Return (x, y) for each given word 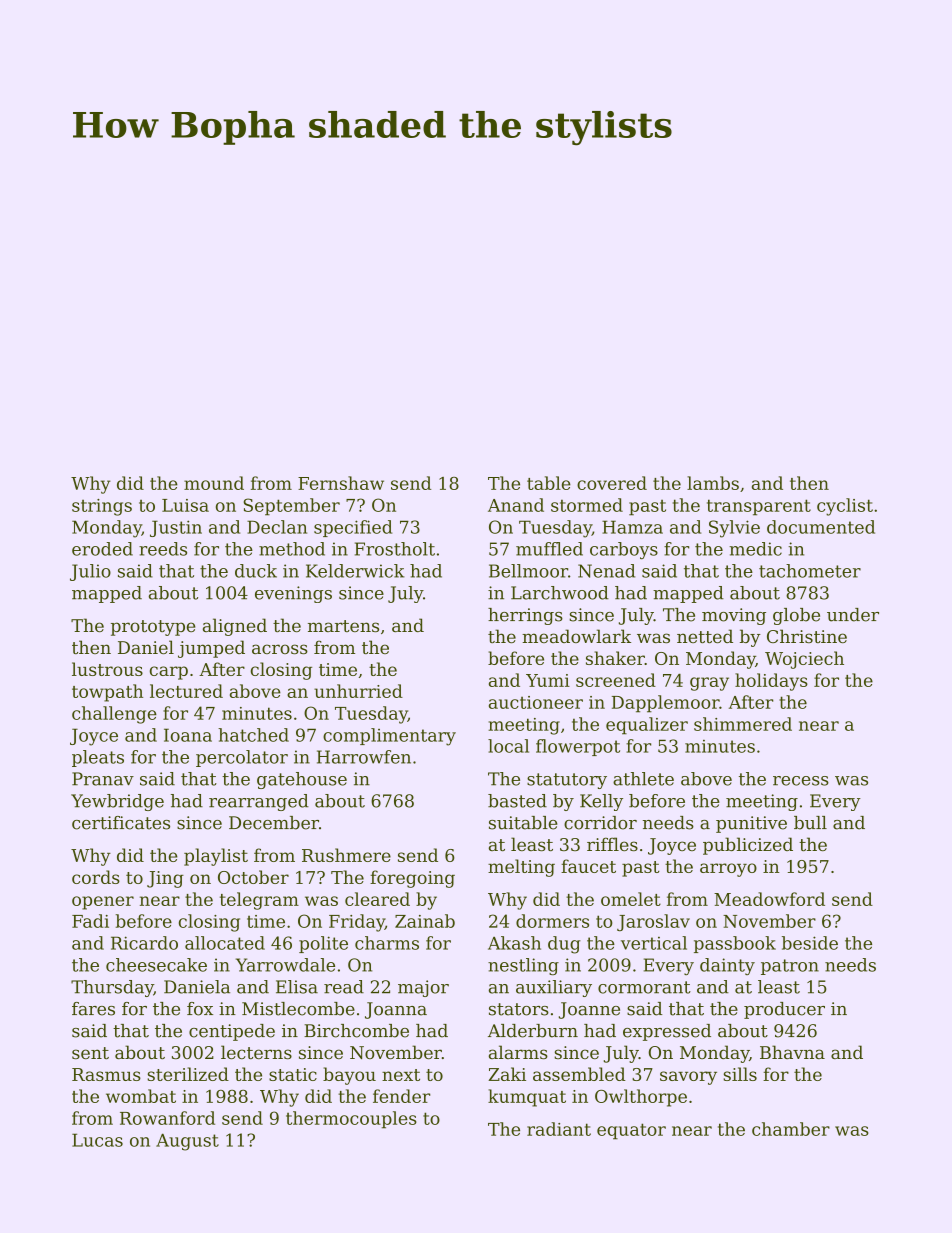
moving (734, 616)
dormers (552, 921)
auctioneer (536, 702)
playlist (216, 857)
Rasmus (106, 1074)
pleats (98, 758)
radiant (559, 1129)
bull (810, 823)
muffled (549, 549)
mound (214, 483)
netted (705, 636)
